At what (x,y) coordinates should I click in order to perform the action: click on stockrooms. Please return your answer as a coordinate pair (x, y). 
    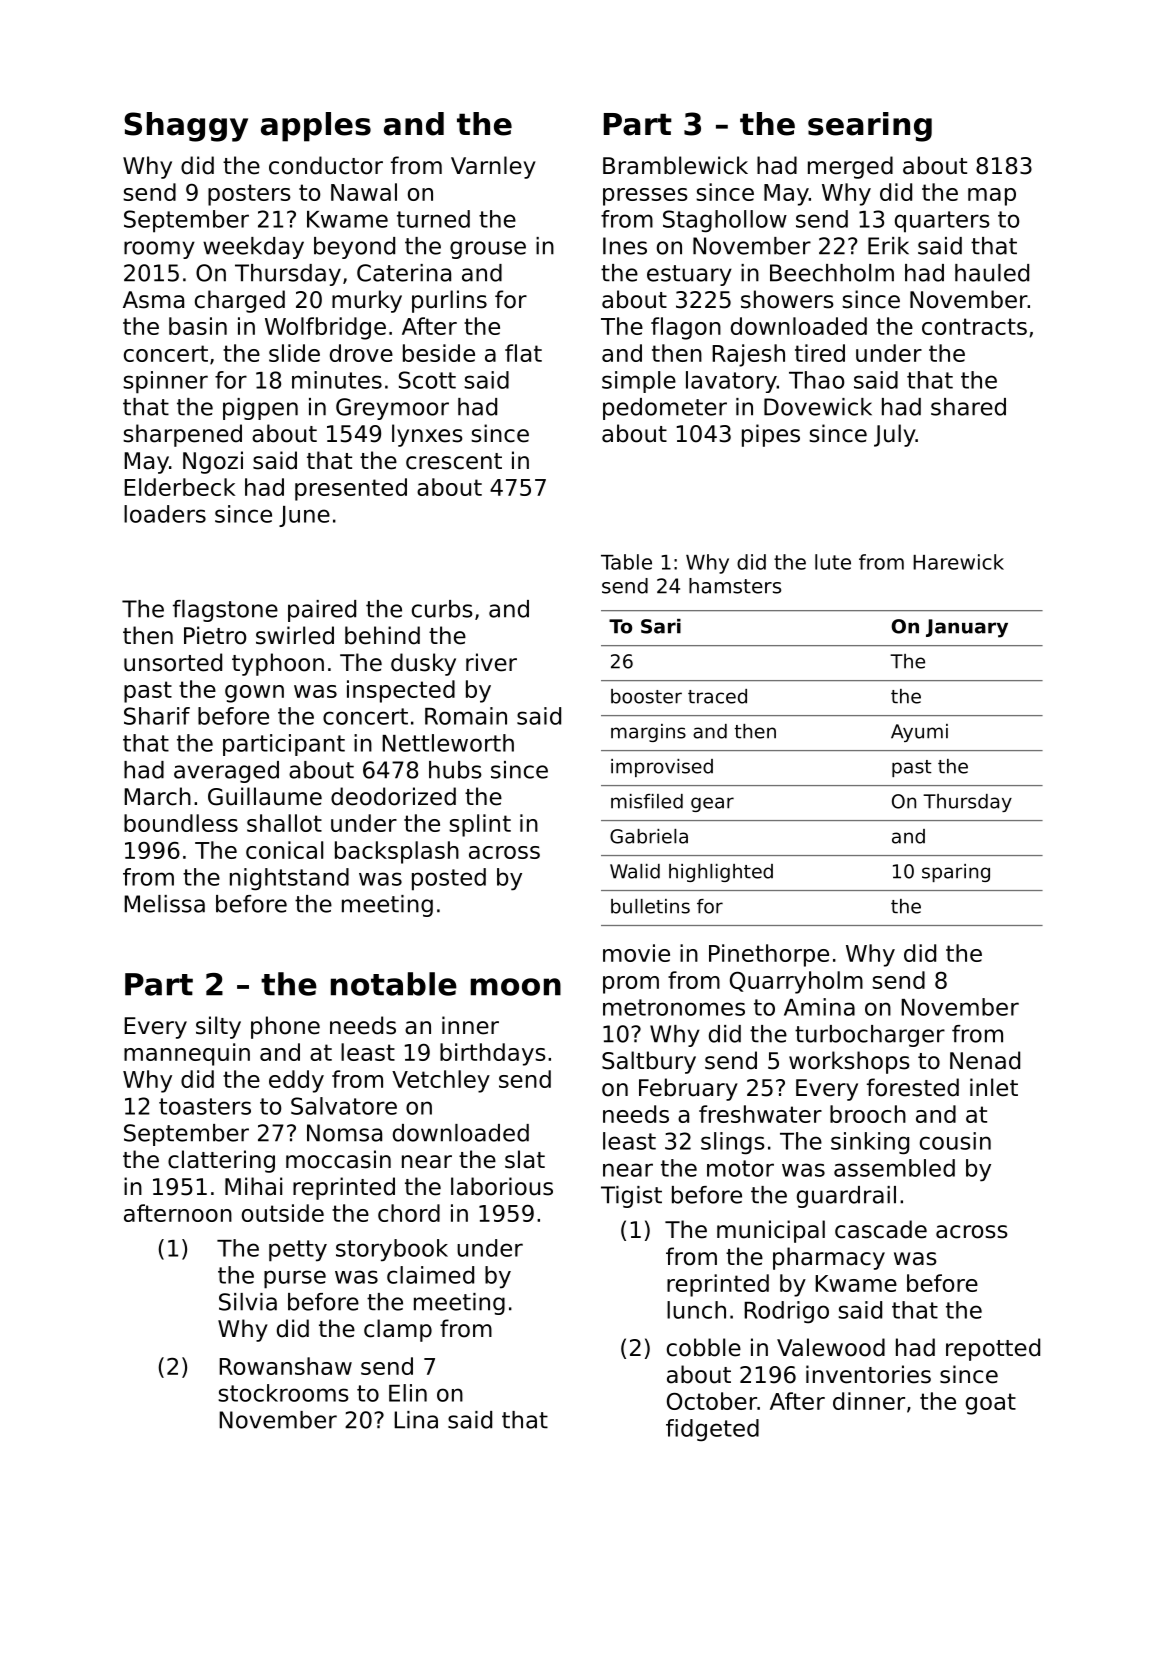
    Looking at the image, I should click on (283, 1393).
